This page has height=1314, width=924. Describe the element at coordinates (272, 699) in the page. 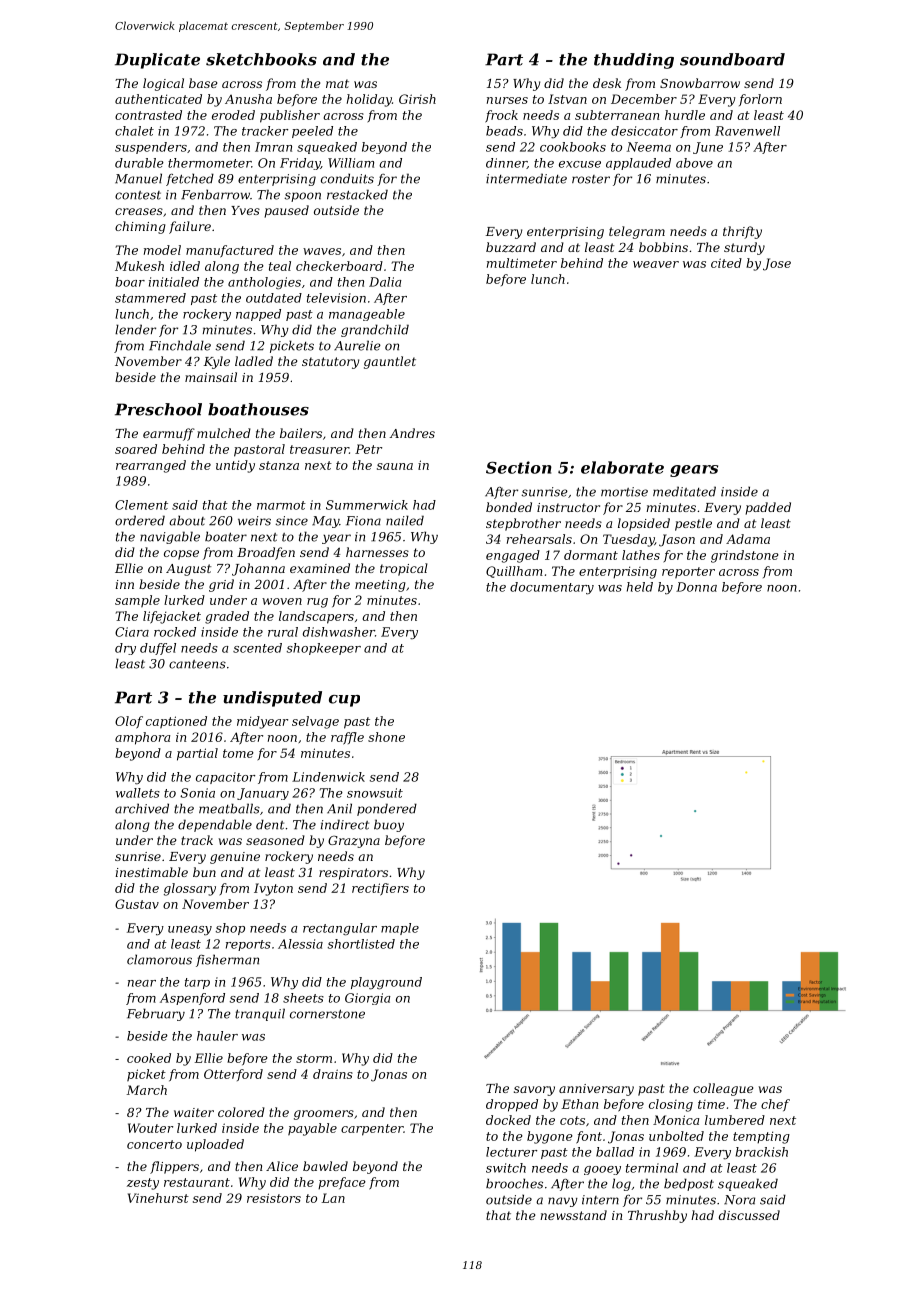

I see `undisputed` at that location.
